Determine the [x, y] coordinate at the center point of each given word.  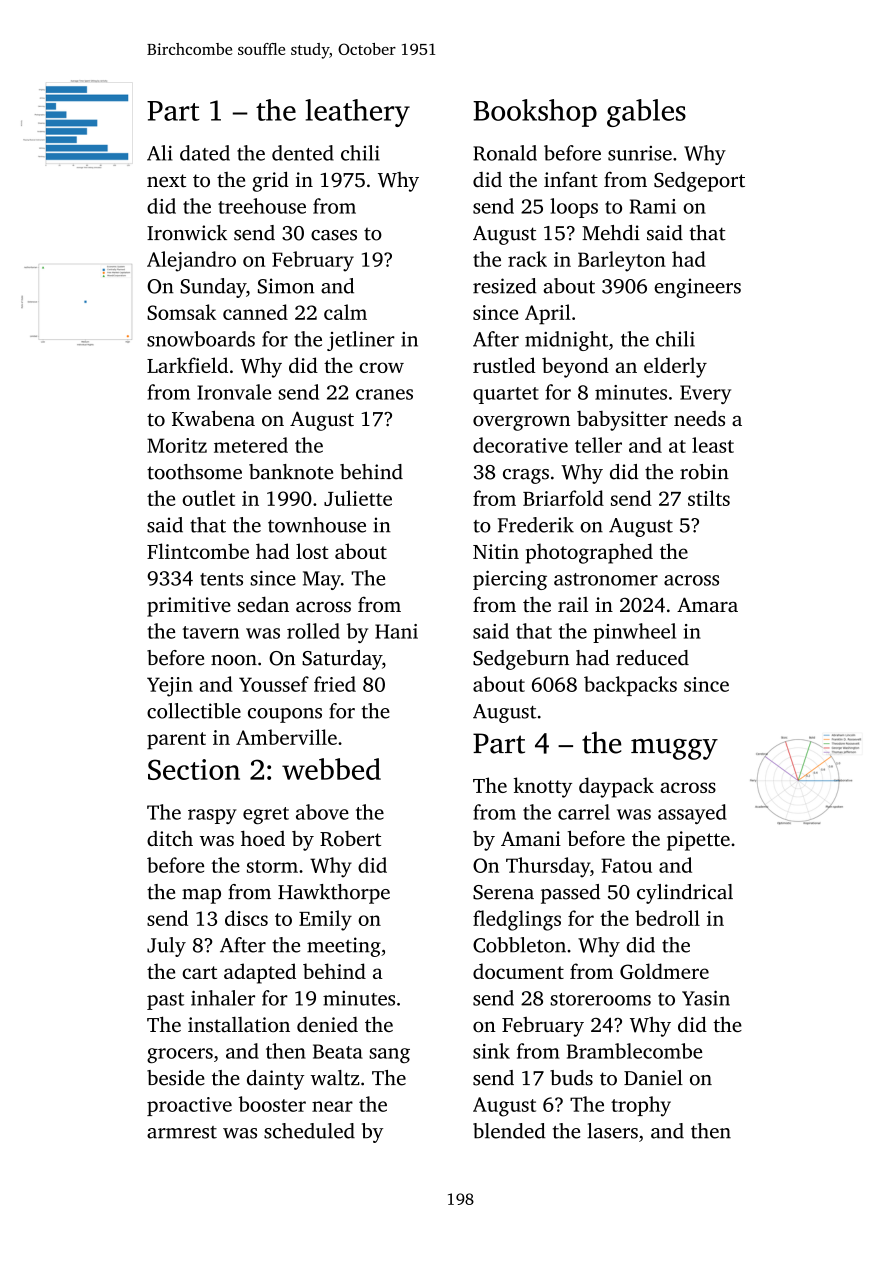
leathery [357, 113]
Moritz [177, 445]
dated [205, 153]
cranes [384, 394]
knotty [543, 787]
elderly [675, 367]
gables [646, 113]
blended [509, 1131]
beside [176, 1078]
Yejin [170, 687]
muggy [674, 749]
